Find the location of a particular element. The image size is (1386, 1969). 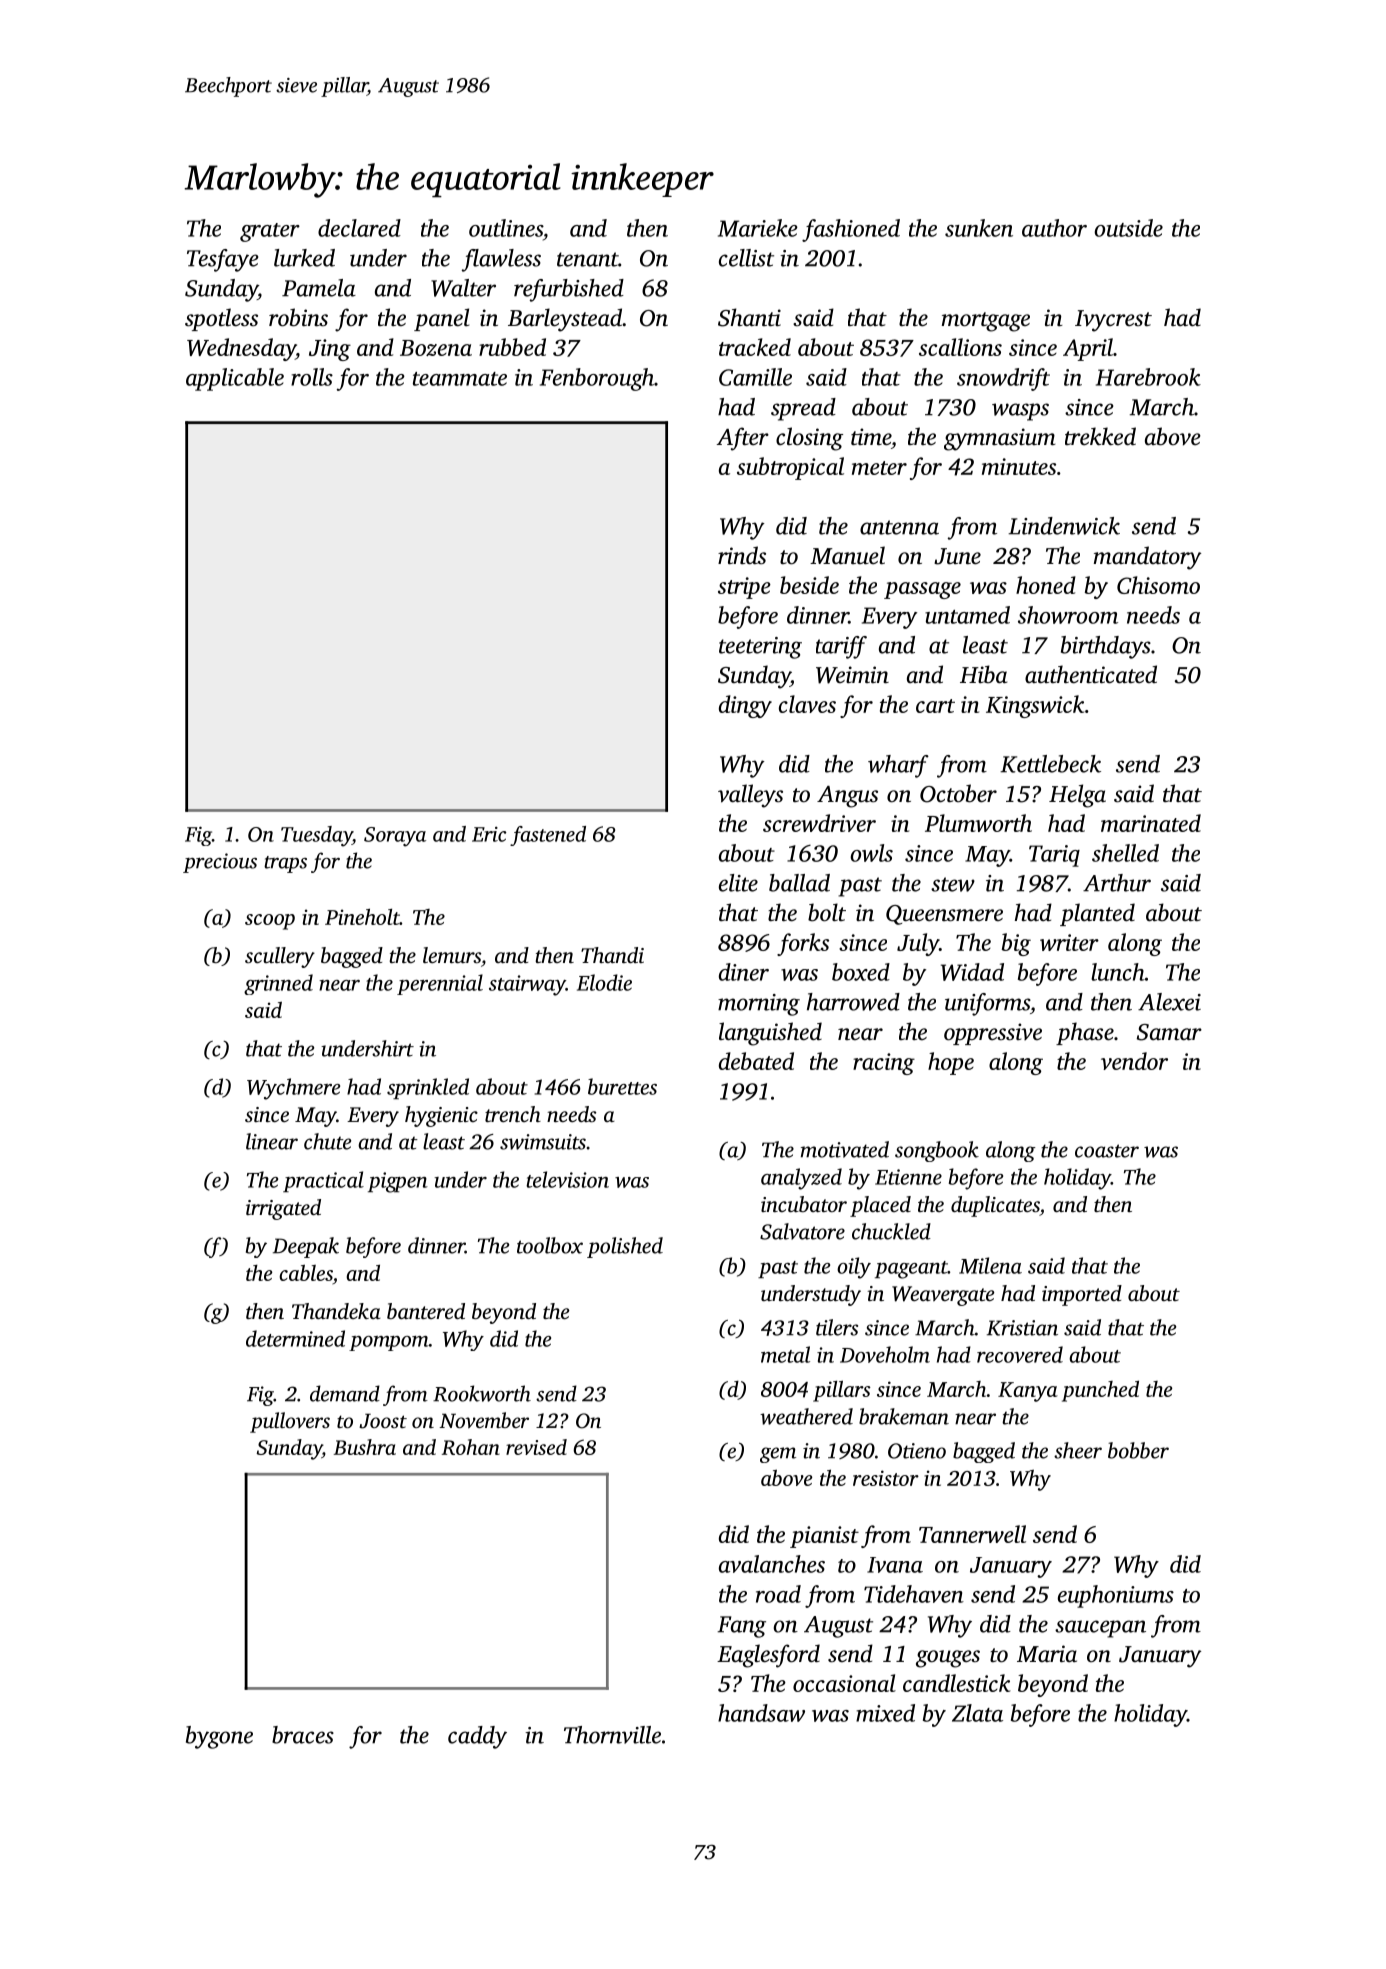

imported is located at coordinates (1082, 1295).
